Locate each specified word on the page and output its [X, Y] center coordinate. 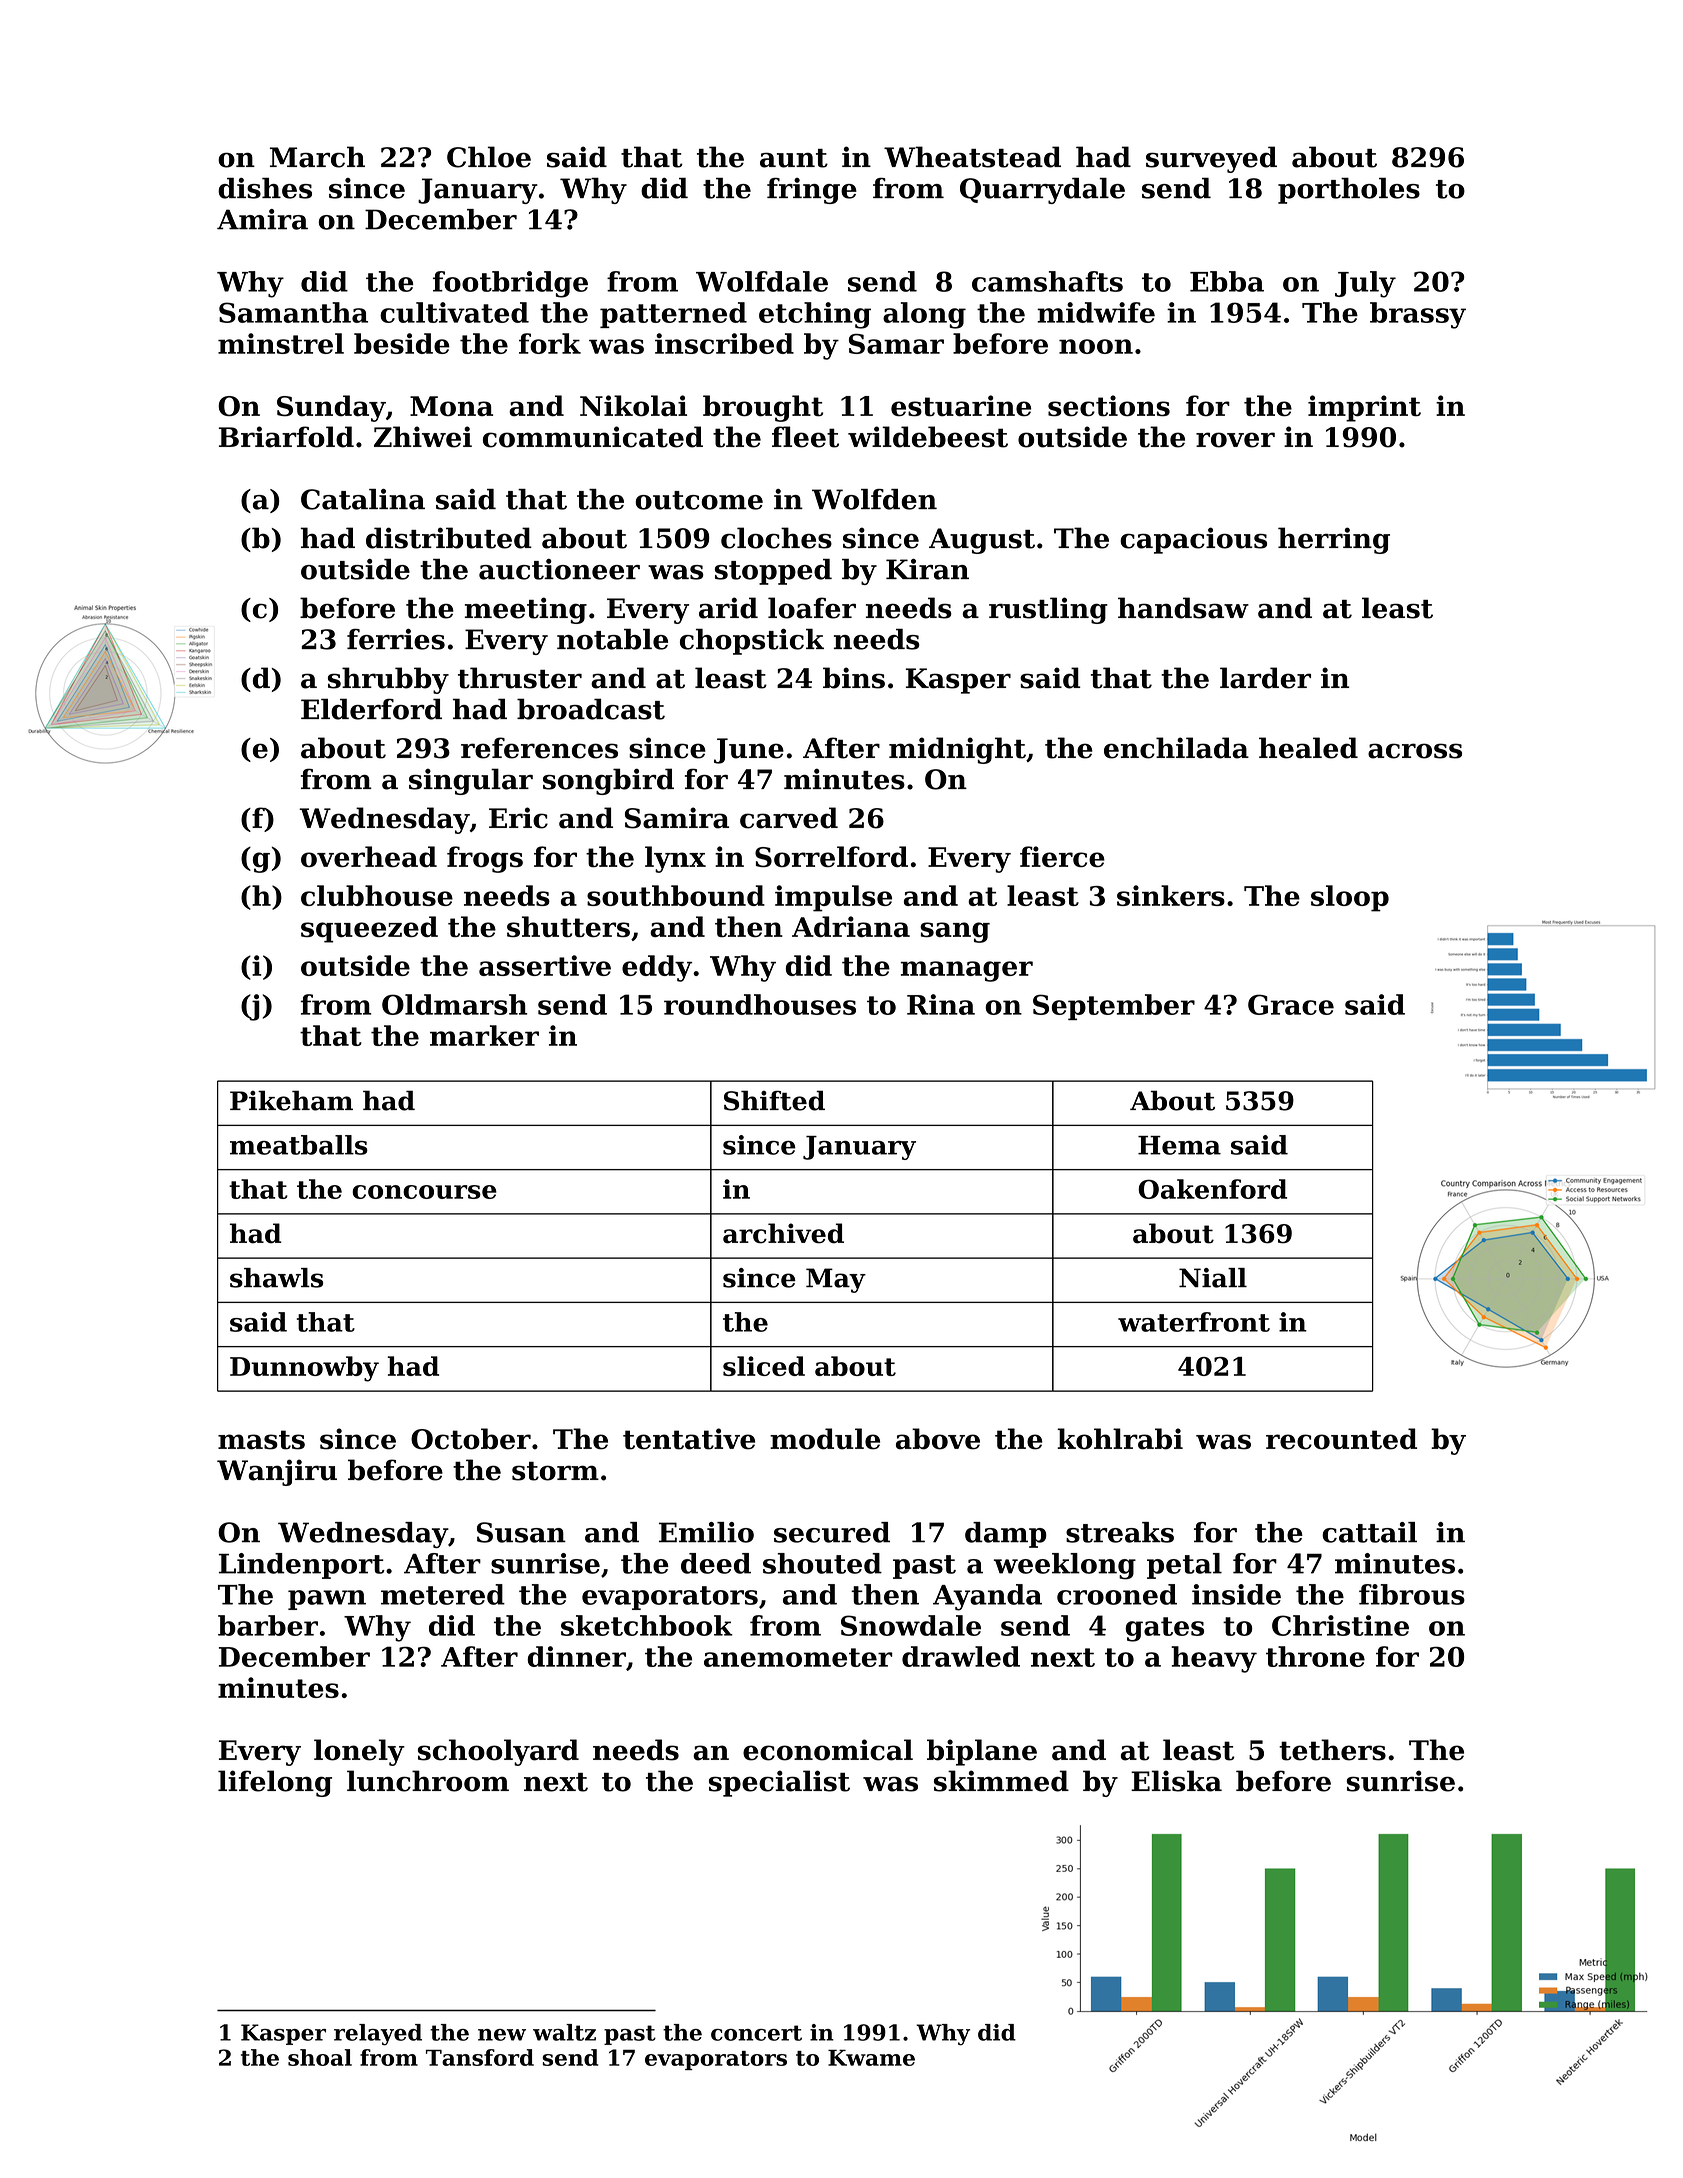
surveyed [1211, 159]
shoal [320, 2057]
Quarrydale [1042, 191]
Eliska [1176, 1781]
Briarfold [286, 437]
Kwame [871, 2057]
